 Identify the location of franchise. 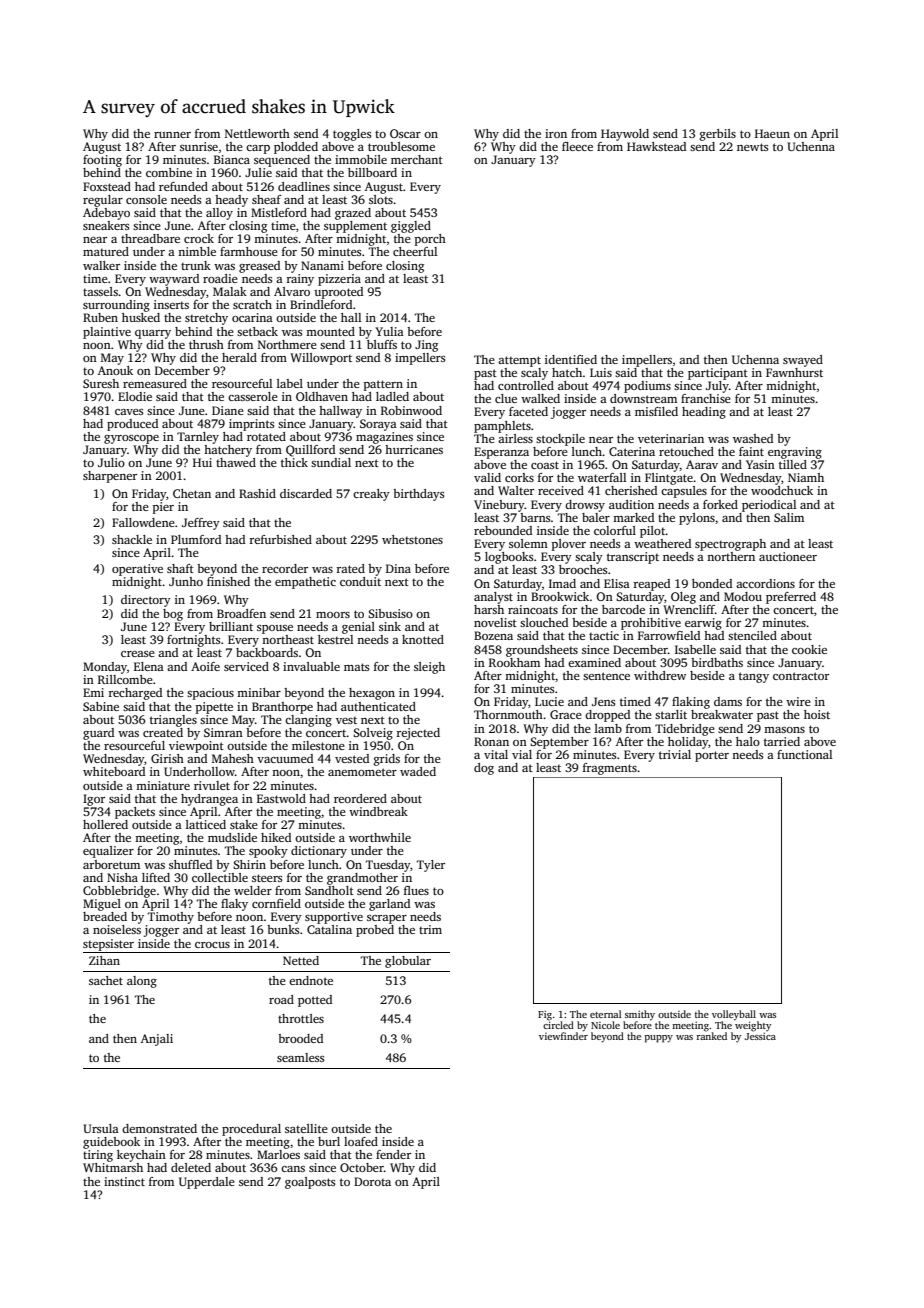
(706, 398).
